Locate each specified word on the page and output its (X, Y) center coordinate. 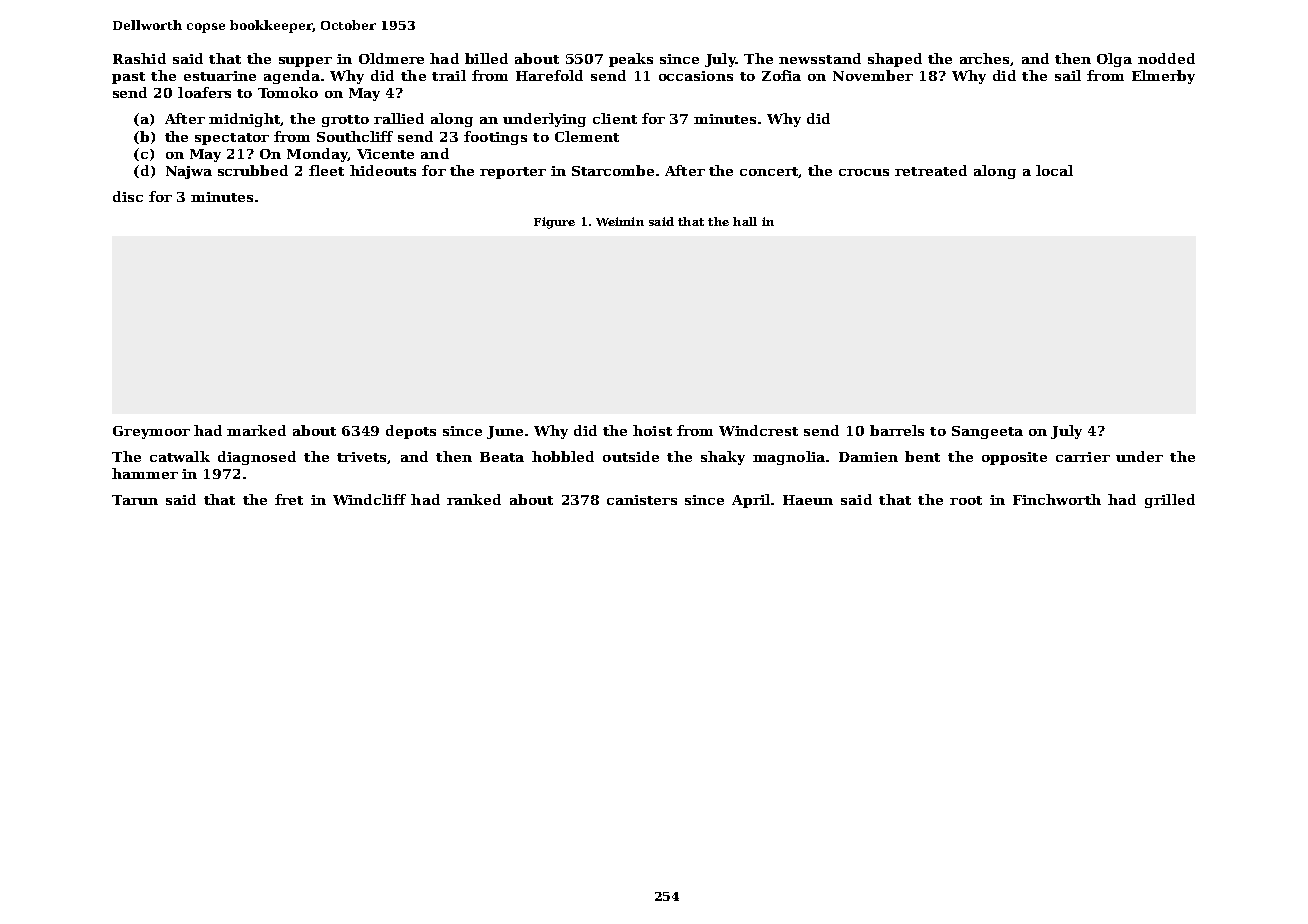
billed (486, 58)
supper (305, 62)
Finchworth (1057, 499)
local (1054, 170)
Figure (554, 223)
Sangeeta (987, 432)
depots (411, 432)
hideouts (383, 170)
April (751, 501)
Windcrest (758, 430)
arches (984, 58)
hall (745, 221)
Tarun (135, 500)
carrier (1083, 457)
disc (128, 196)
